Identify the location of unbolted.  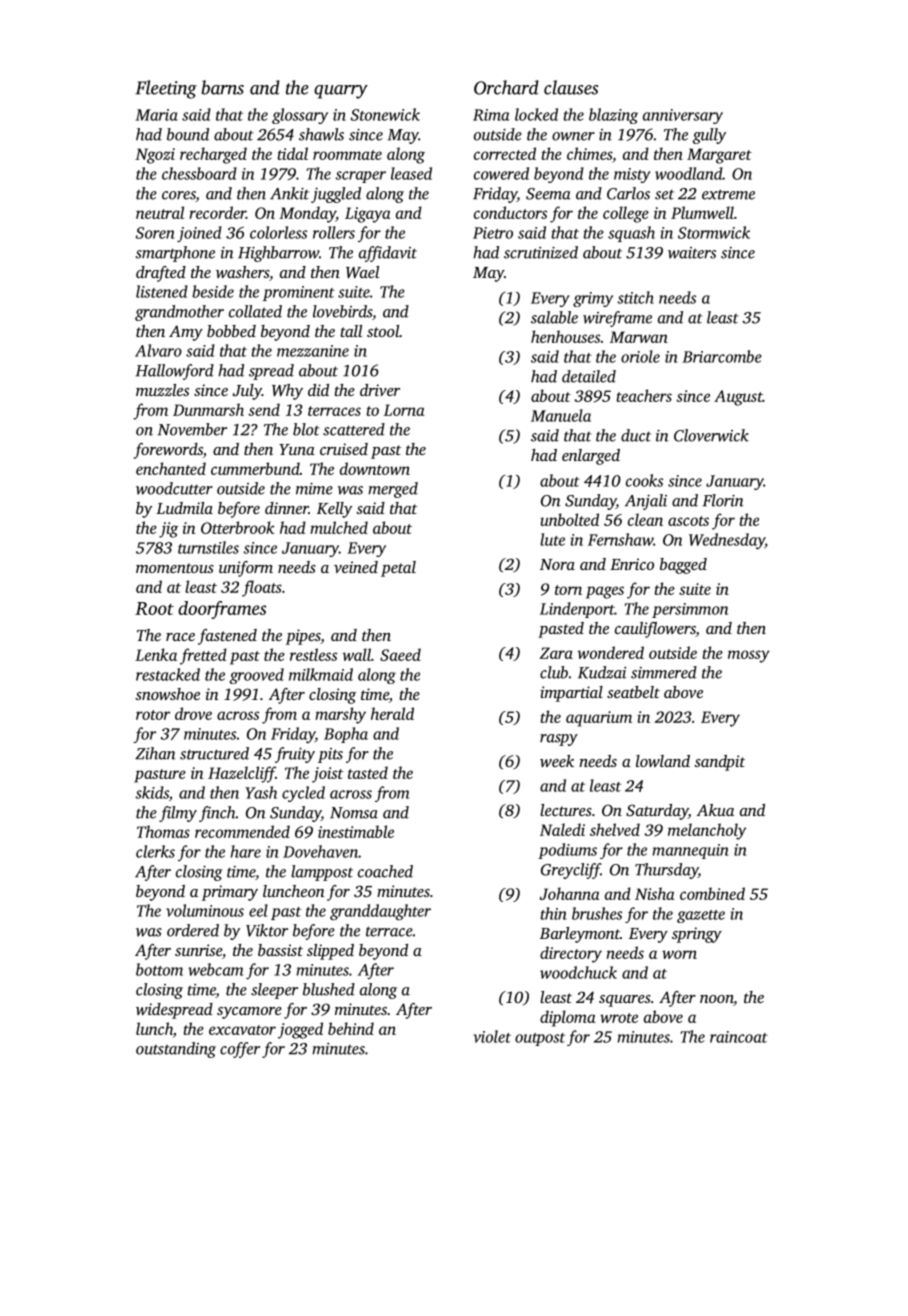
(569, 519).
